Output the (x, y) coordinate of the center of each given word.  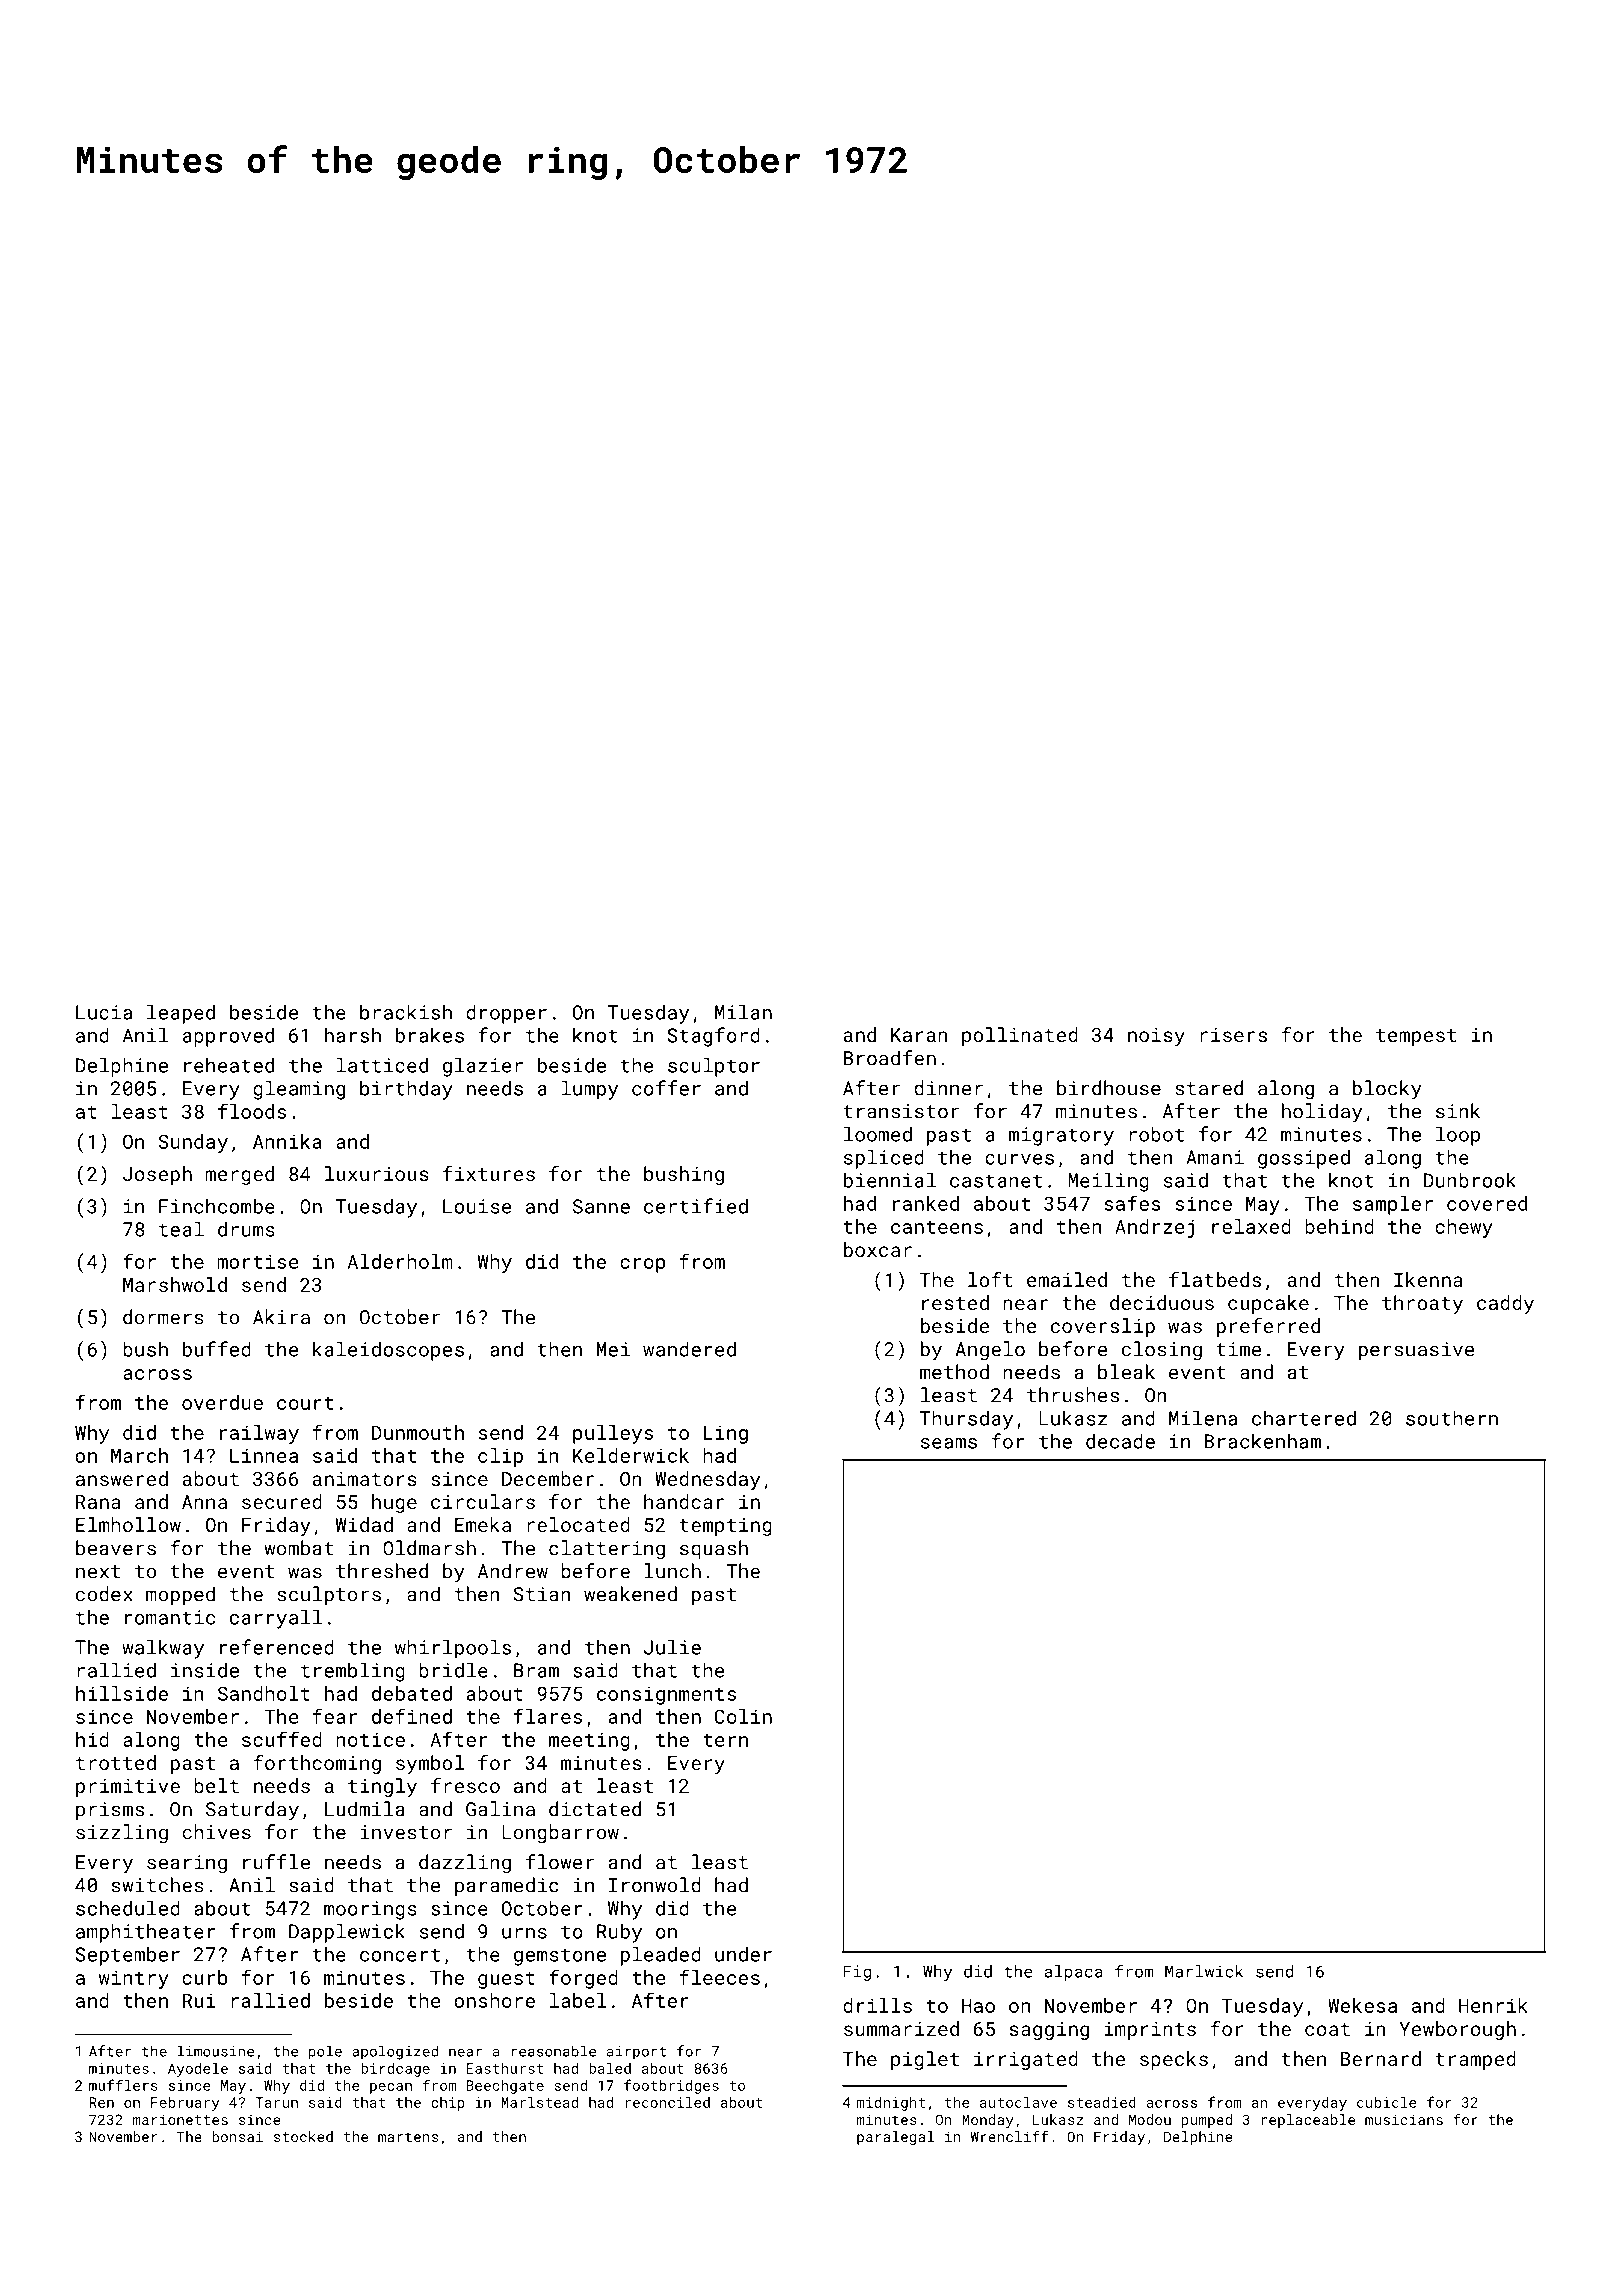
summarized (901, 2028)
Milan (743, 1012)
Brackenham (1263, 1441)
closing (1162, 1351)
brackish (406, 1012)
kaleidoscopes (388, 1351)
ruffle (276, 1862)
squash (714, 1550)
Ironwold (655, 1885)
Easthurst (505, 2068)
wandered (689, 1349)
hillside (122, 1693)
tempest (1416, 1037)
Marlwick (1204, 1971)
